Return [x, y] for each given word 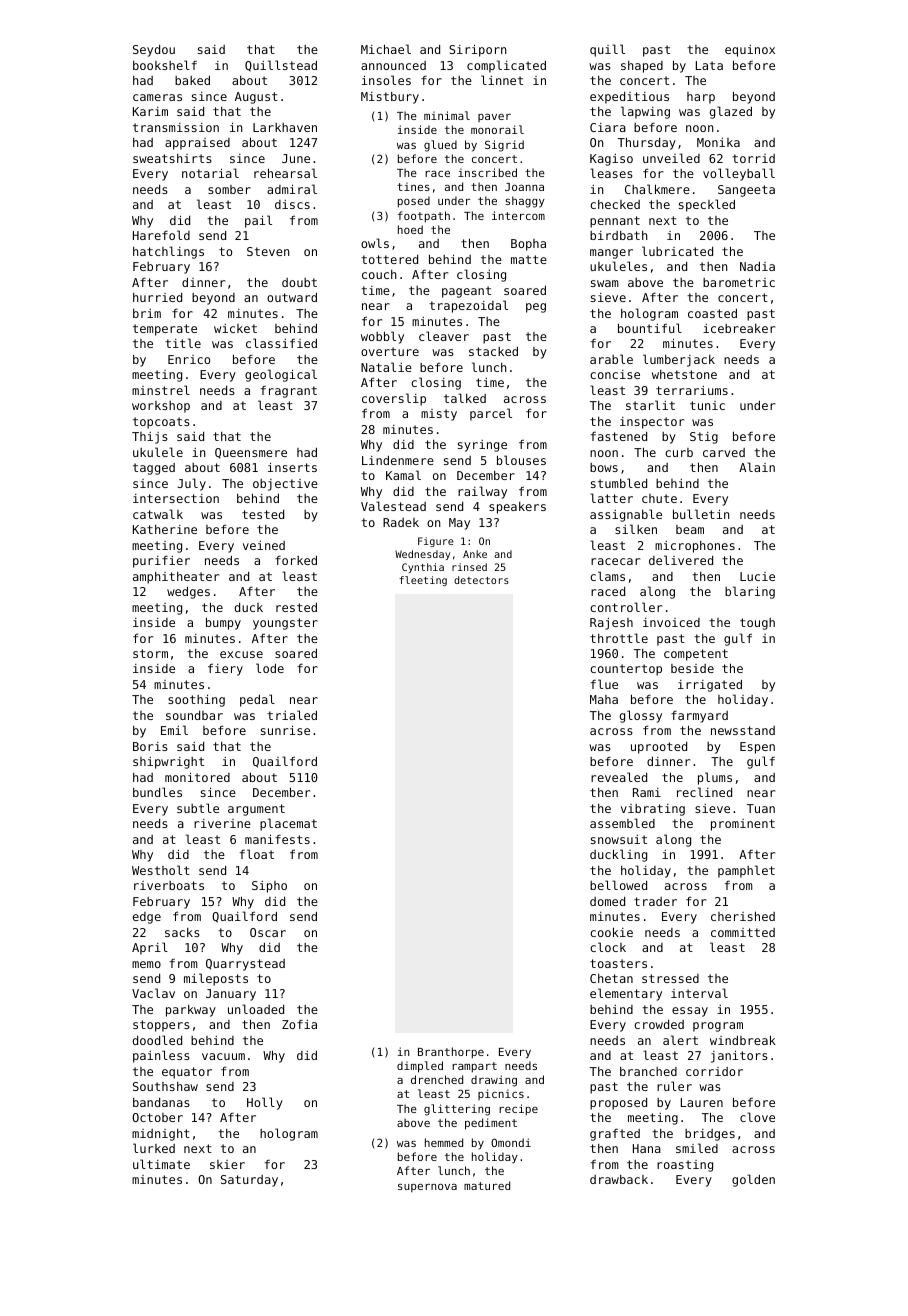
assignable [626, 515]
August [256, 98]
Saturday [249, 1181]
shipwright [168, 763]
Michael [386, 49]
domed [607, 901]
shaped [642, 67]
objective [285, 485]
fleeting [423, 581]
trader [655, 901]
